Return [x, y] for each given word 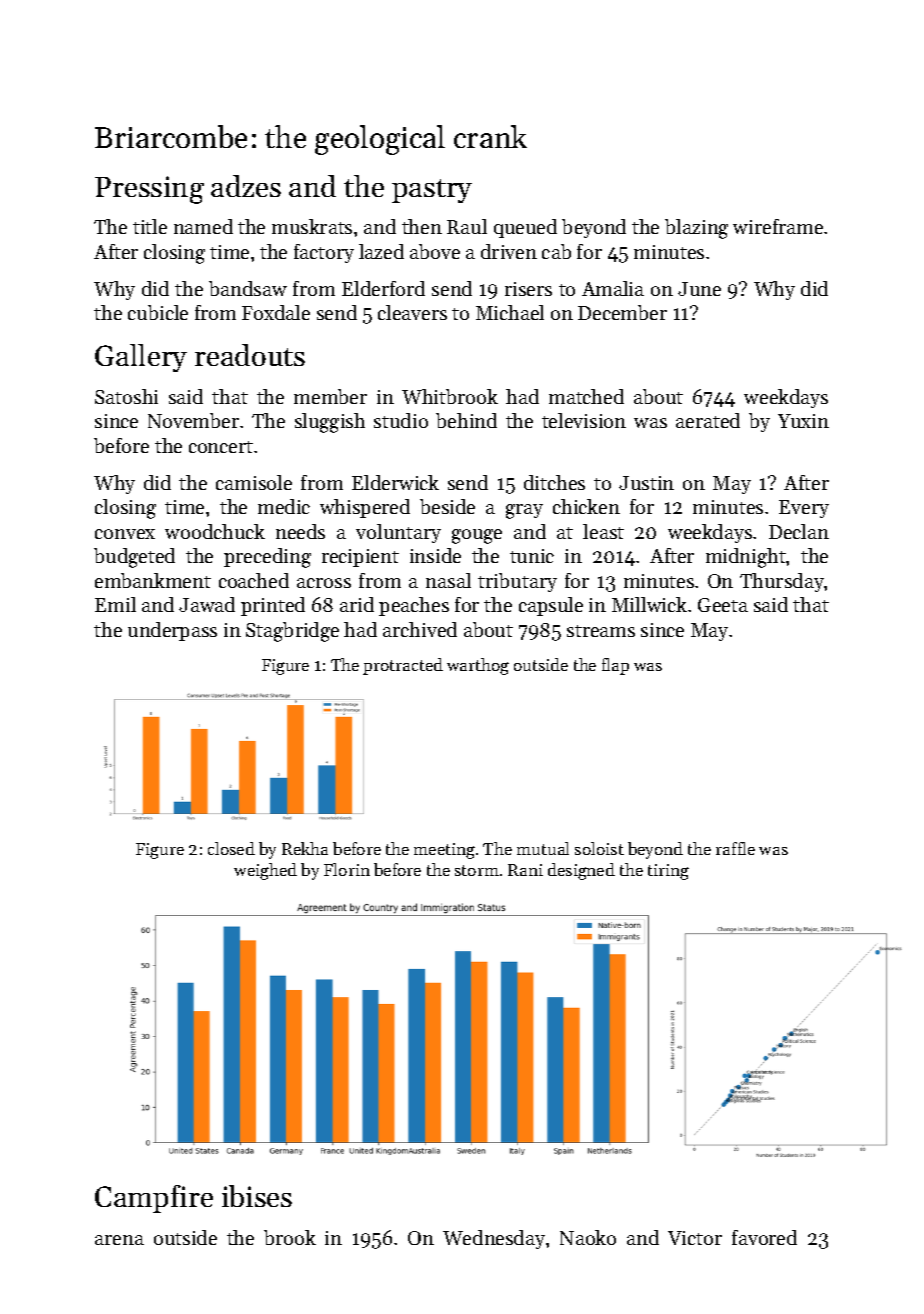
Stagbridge [292, 632]
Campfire [154, 1199]
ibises [257, 1196]
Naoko [588, 1237]
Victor [695, 1238]
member [330, 396]
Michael [510, 312]
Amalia [613, 288]
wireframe [778, 226]
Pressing [149, 190]
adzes [246, 186]
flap [615, 666]
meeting [444, 851]
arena [119, 1240]
